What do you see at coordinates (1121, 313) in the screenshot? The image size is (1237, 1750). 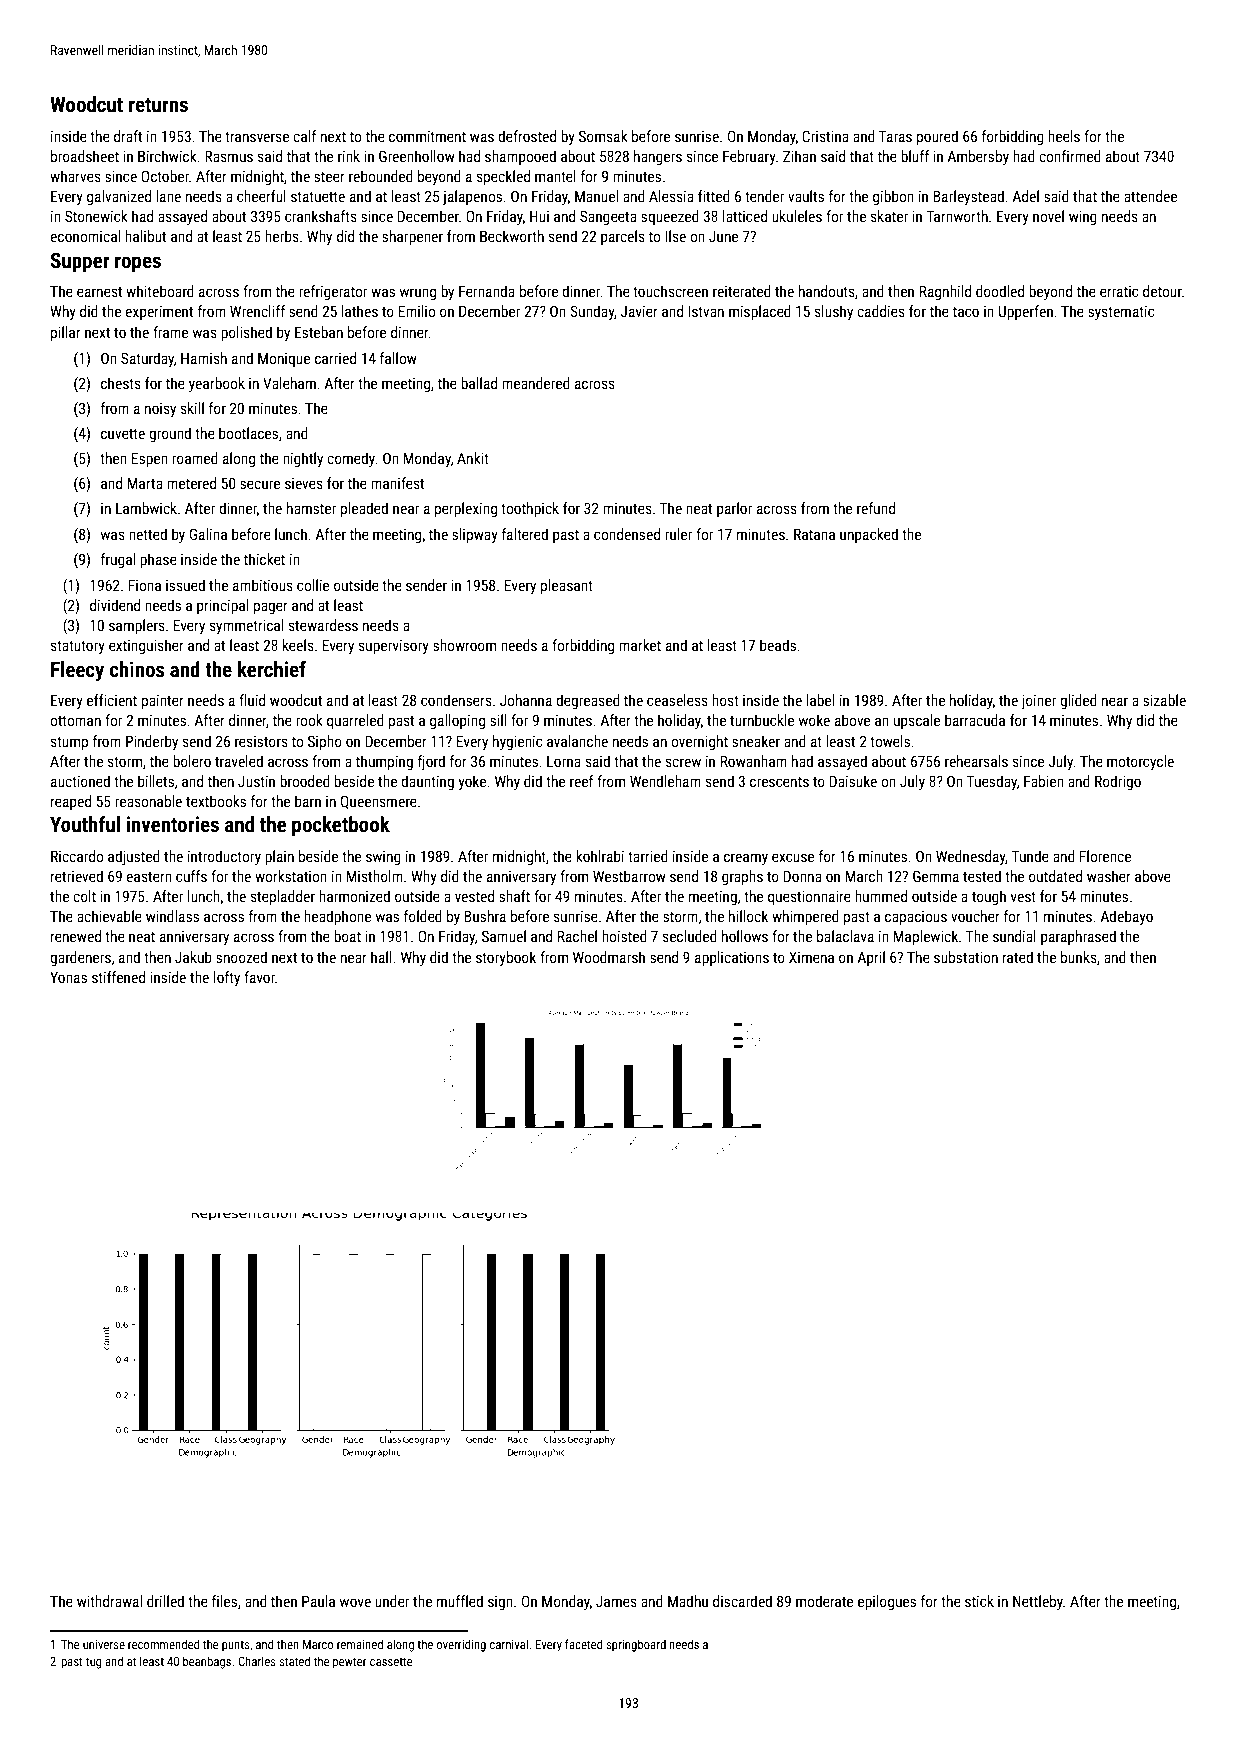 I see `systematic` at bounding box center [1121, 313].
